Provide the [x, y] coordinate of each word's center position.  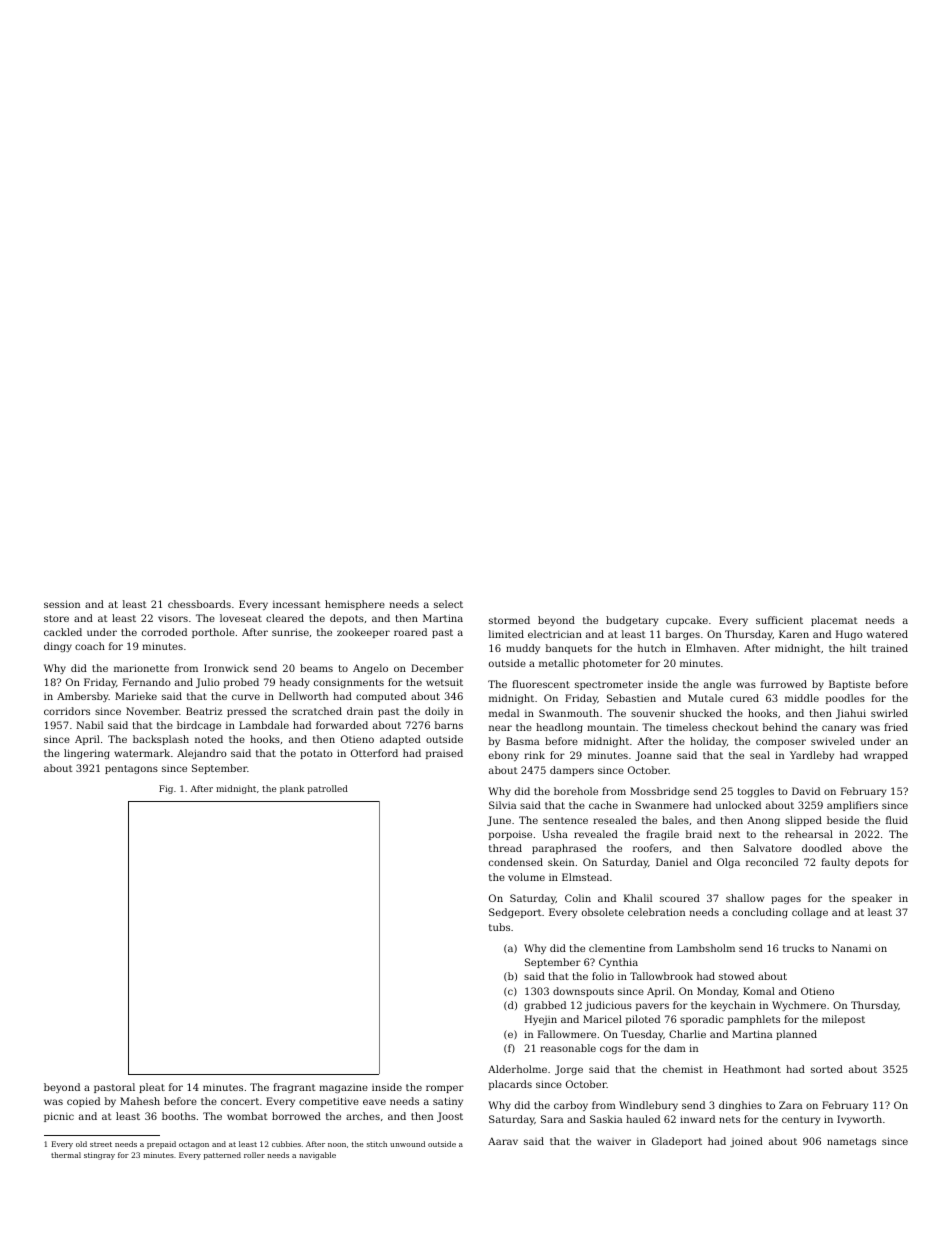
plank [292, 789]
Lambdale [264, 725]
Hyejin [541, 1020]
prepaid [161, 1145]
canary [839, 729]
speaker [872, 899]
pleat [152, 1088]
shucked [701, 713]
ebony [504, 756]
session [62, 604]
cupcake [687, 621]
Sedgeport [515, 913]
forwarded [342, 725]
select [448, 604]
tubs [499, 927]
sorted [827, 1069]
